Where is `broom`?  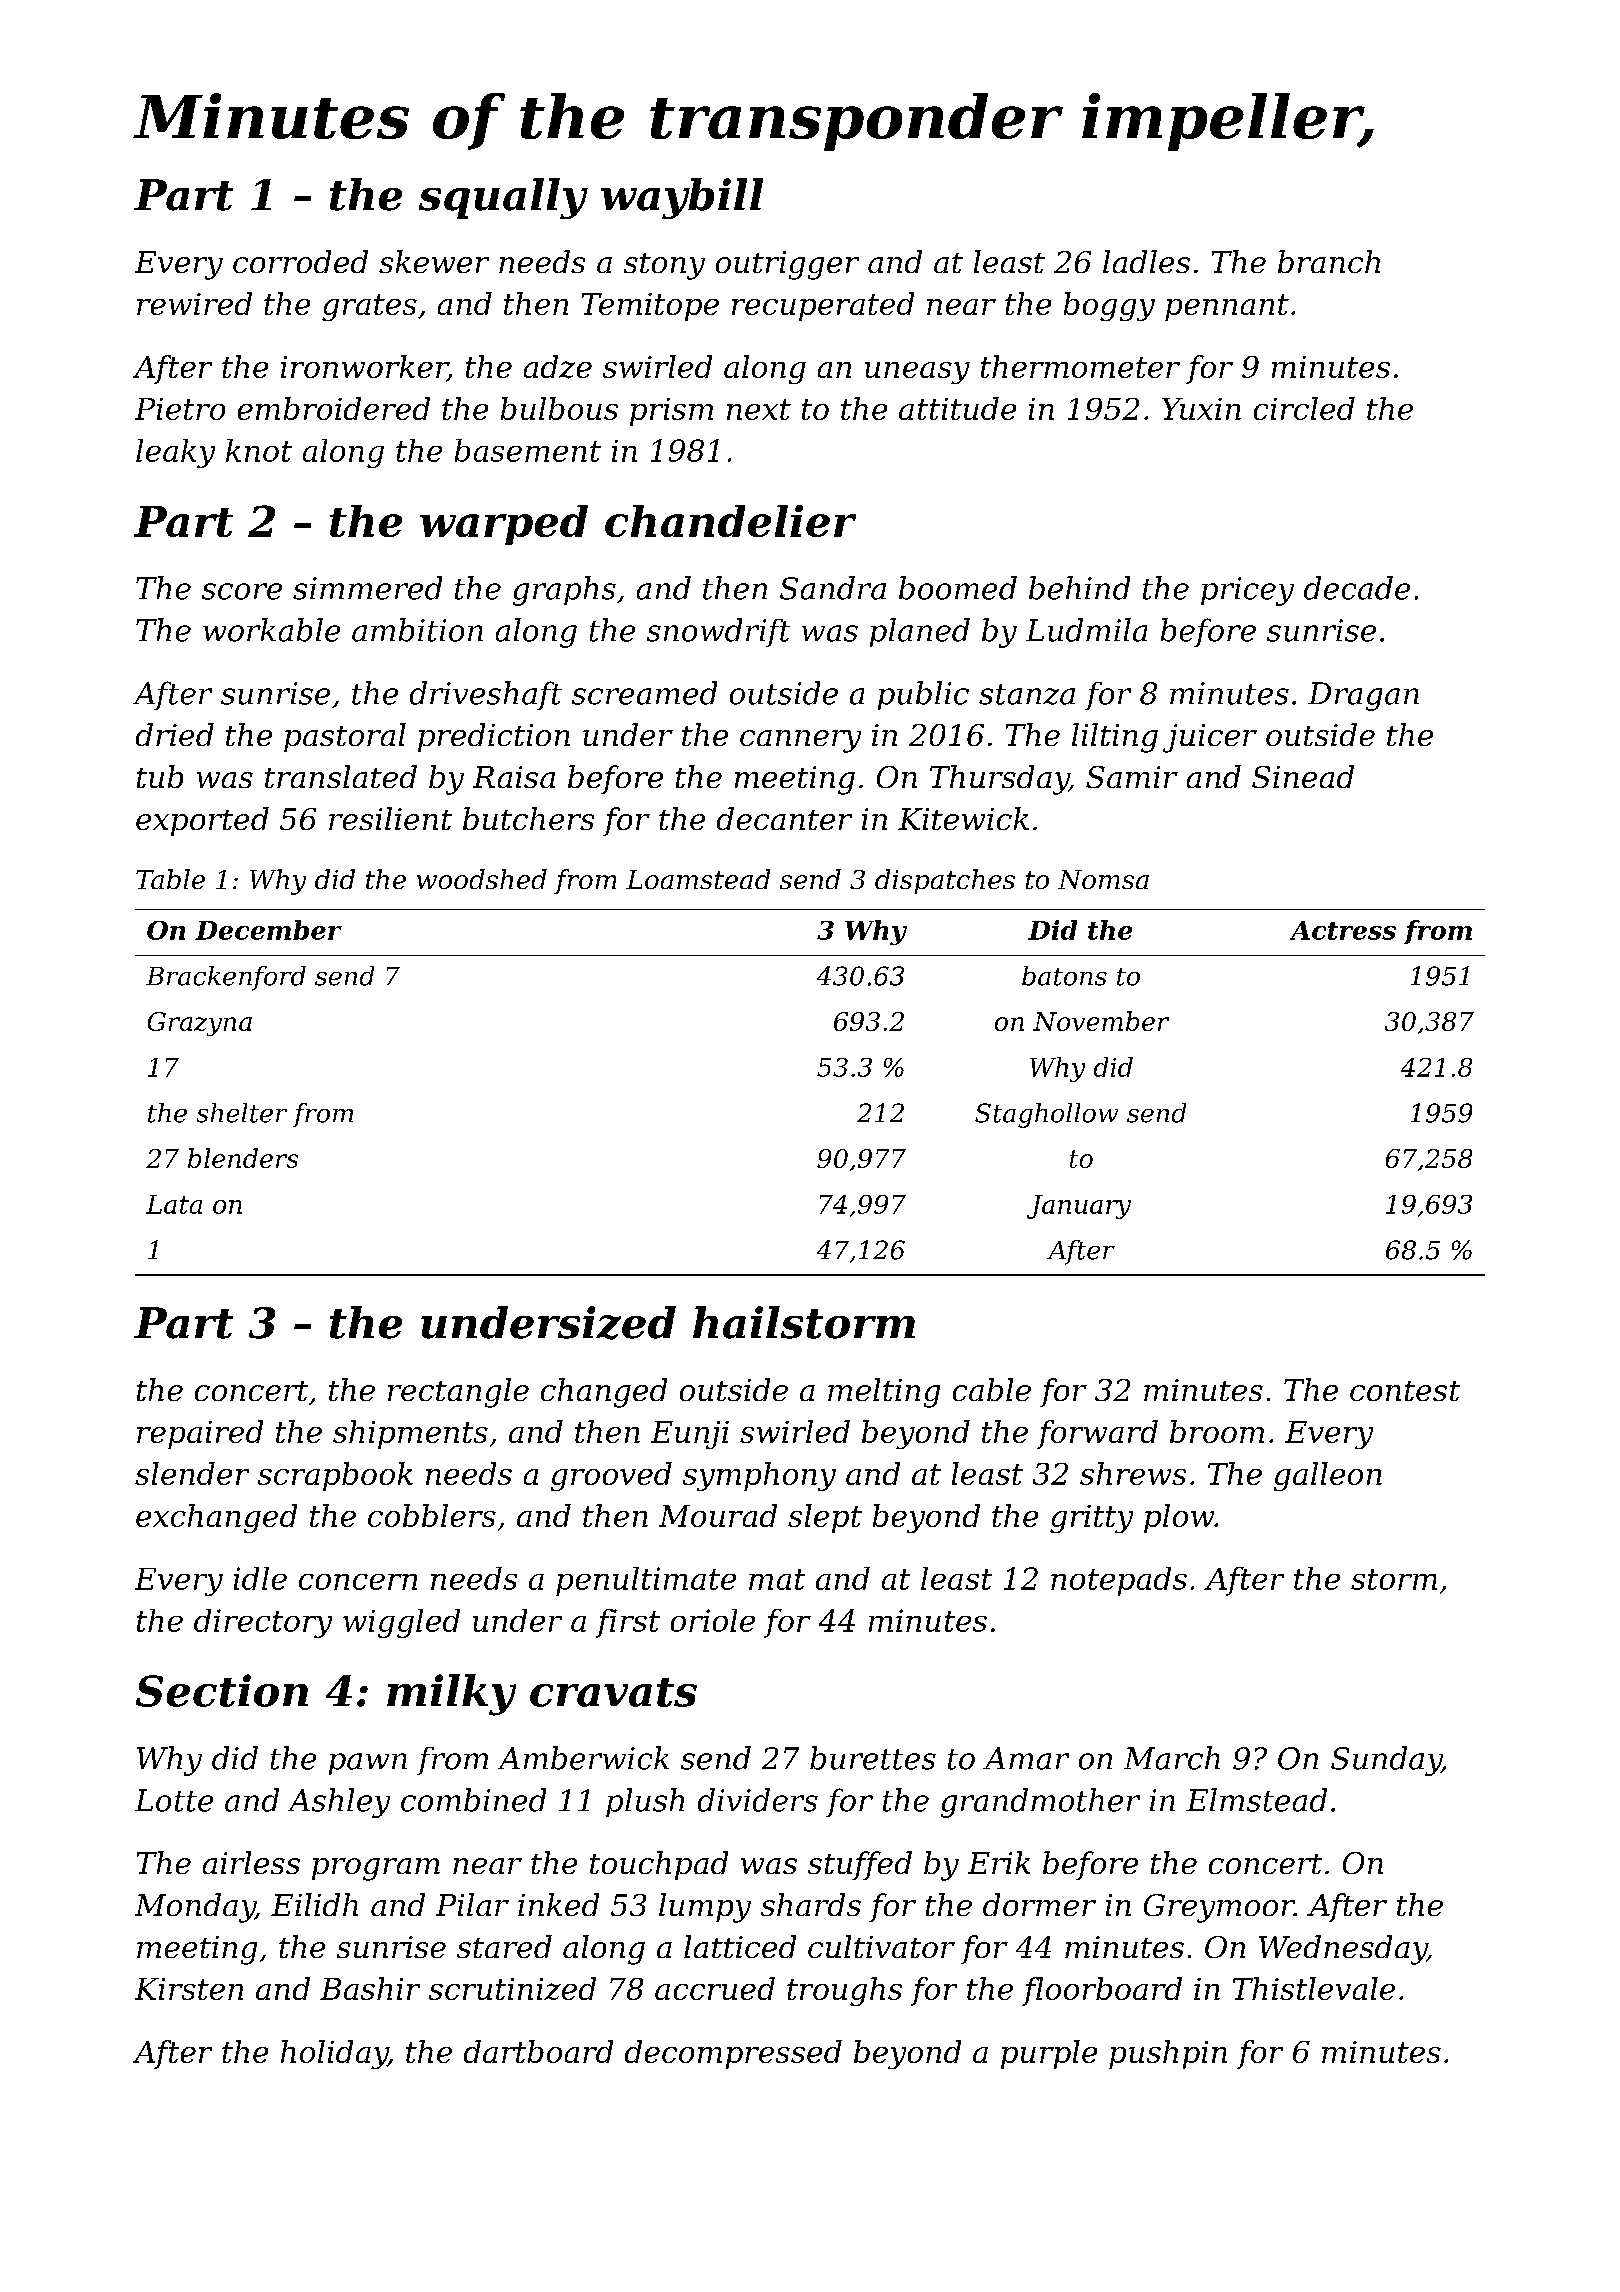
broom is located at coordinates (1217, 1431).
